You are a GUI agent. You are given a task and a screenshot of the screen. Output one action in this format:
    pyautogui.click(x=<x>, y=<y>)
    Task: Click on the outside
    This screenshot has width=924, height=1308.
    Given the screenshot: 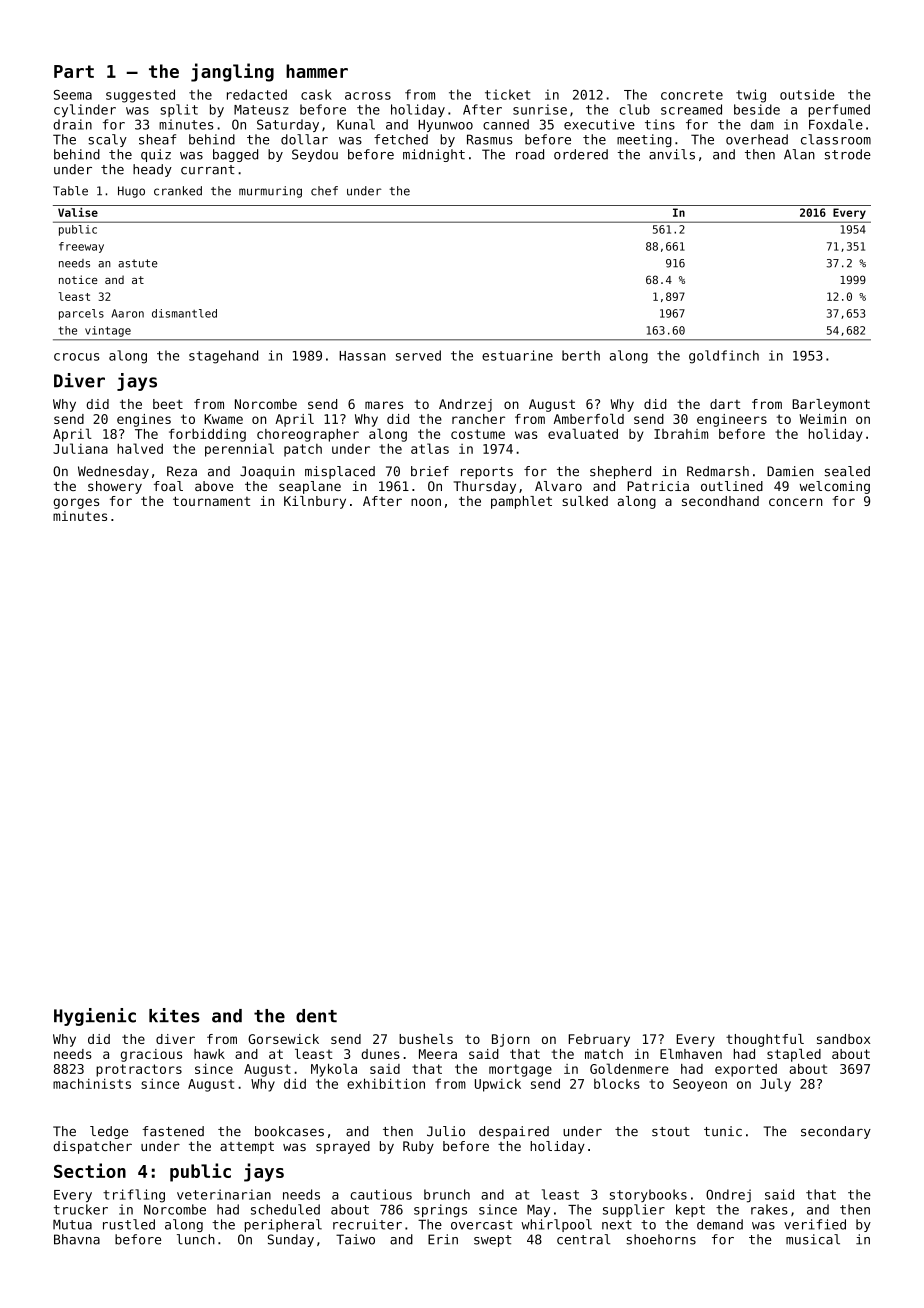 What is the action you would take?
    pyautogui.click(x=807, y=94)
